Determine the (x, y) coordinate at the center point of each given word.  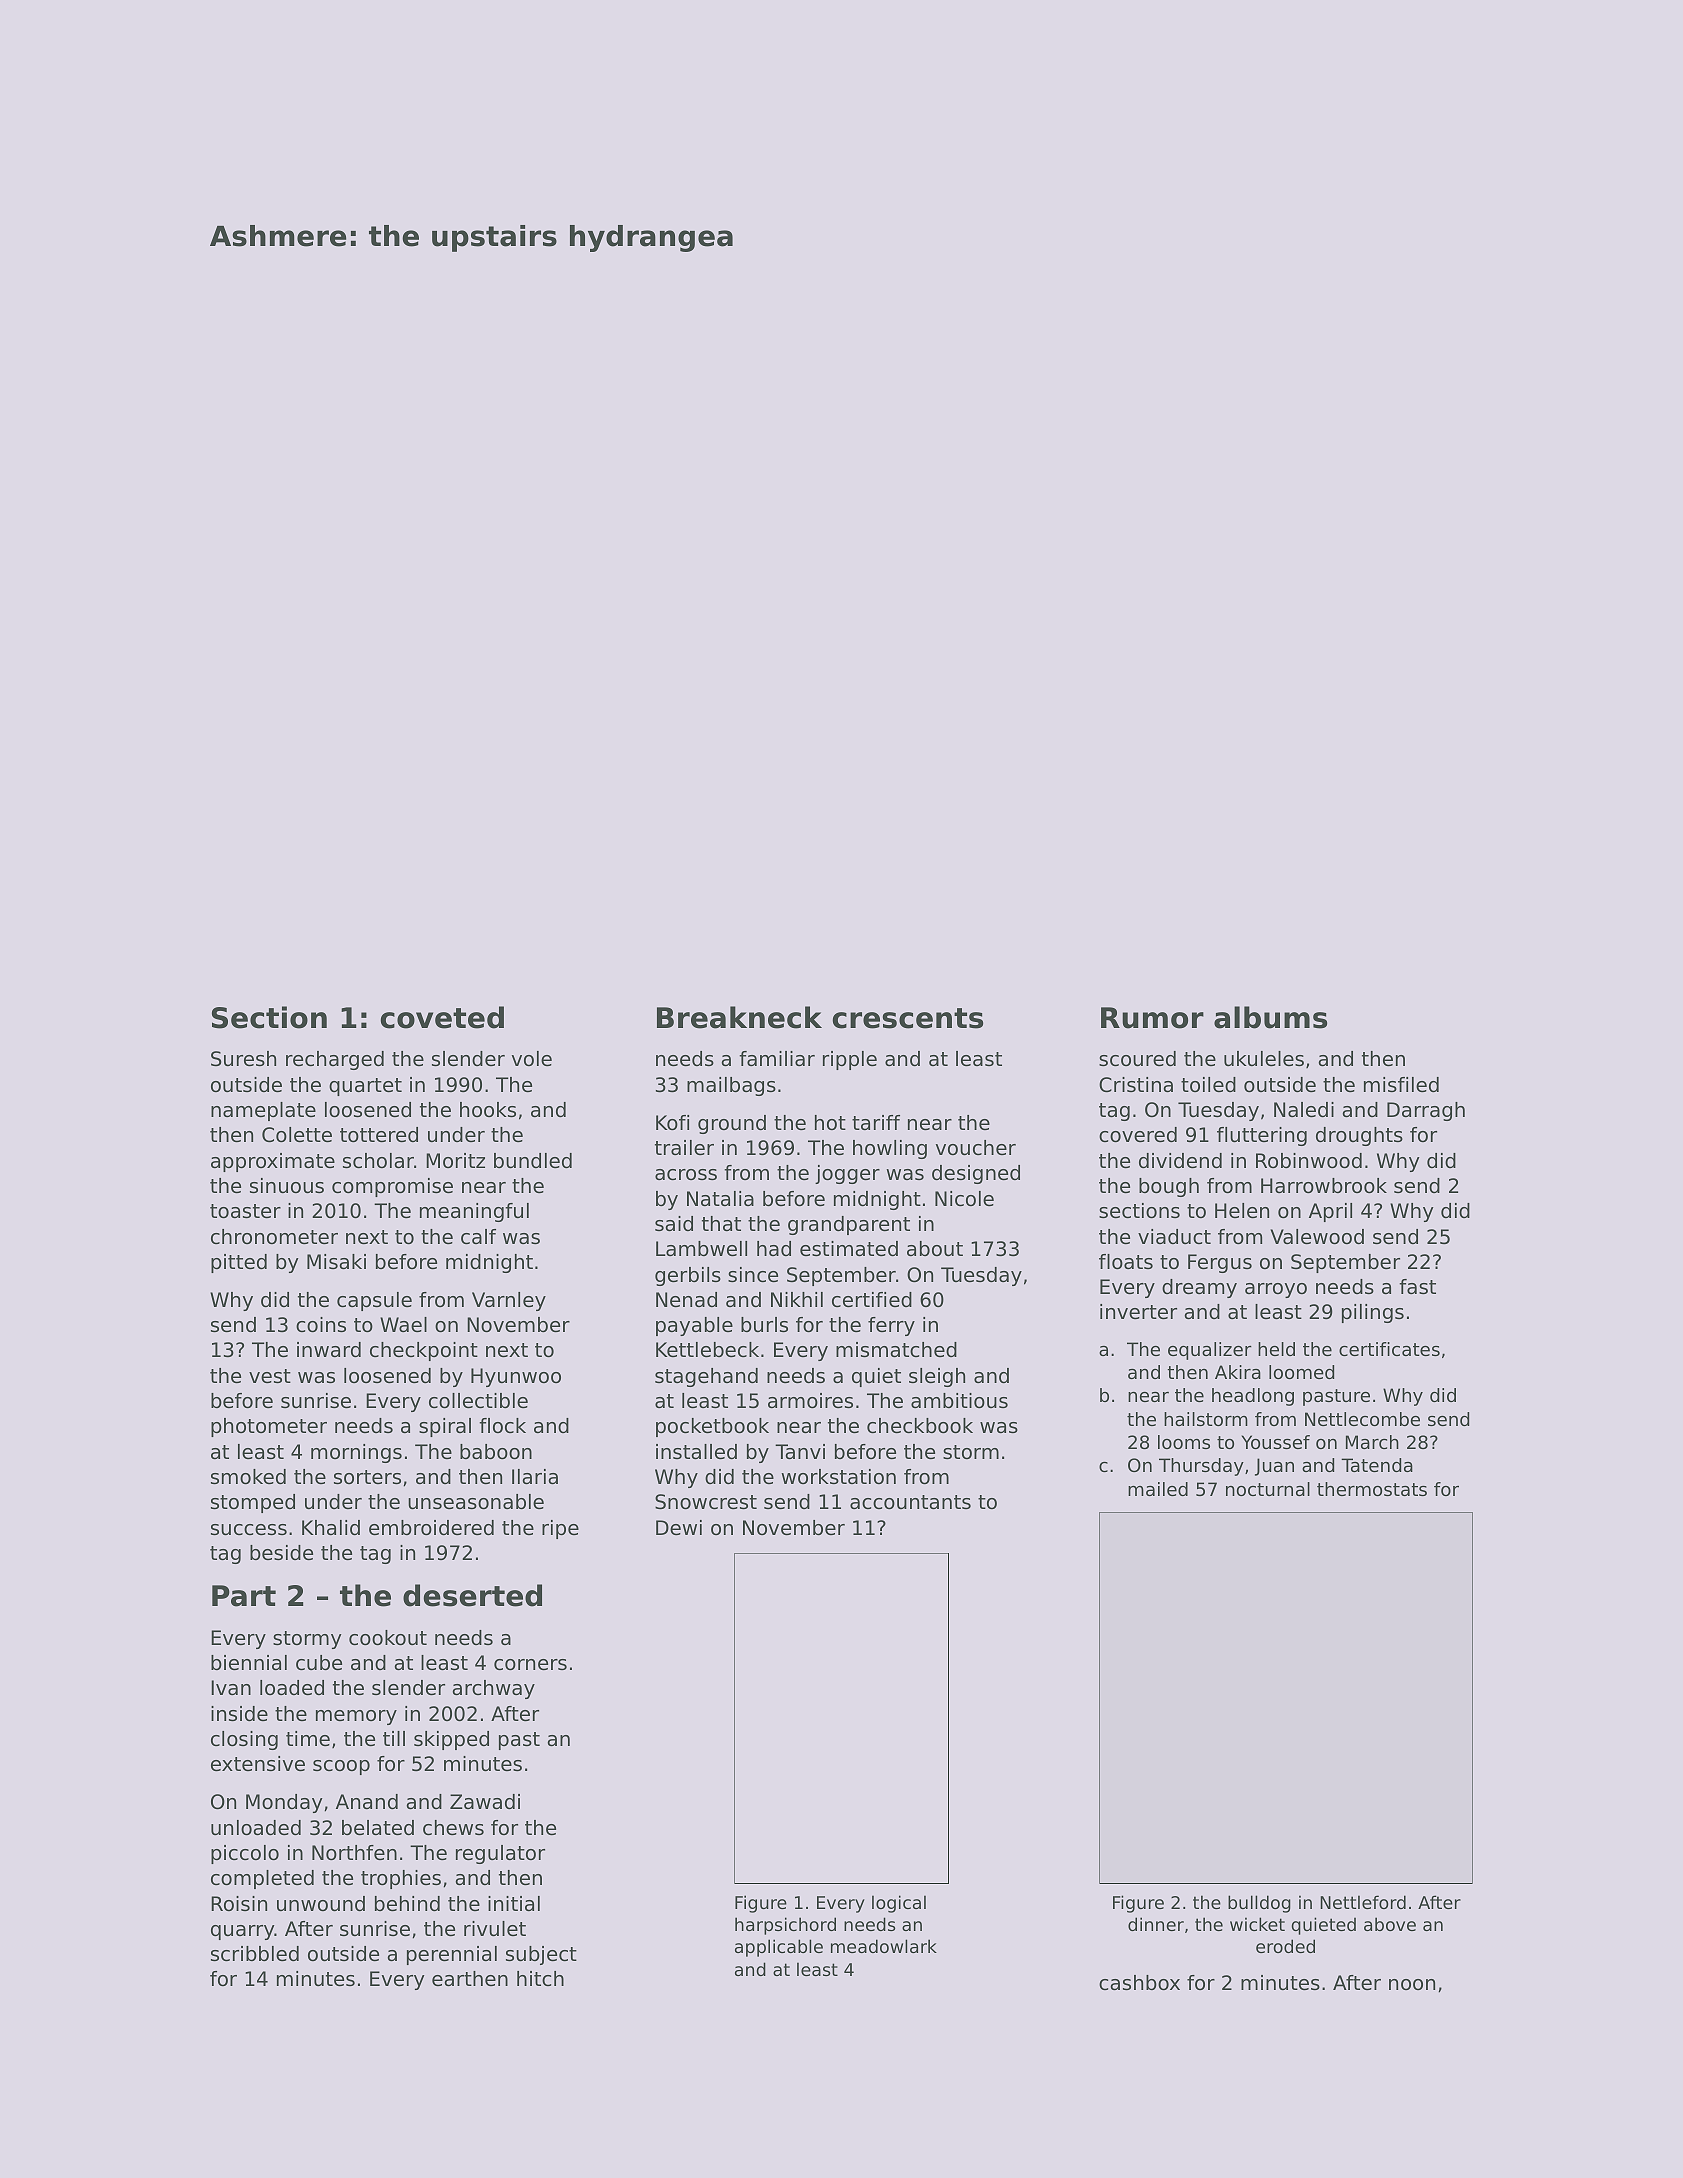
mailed (1158, 1489)
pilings (1373, 1313)
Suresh (243, 1059)
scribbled (255, 1954)
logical (899, 1904)
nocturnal (1268, 1489)
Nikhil (797, 1299)
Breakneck (739, 1017)
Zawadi (485, 1802)
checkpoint (424, 1351)
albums (1270, 1017)
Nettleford (1363, 1902)
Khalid (331, 1528)
